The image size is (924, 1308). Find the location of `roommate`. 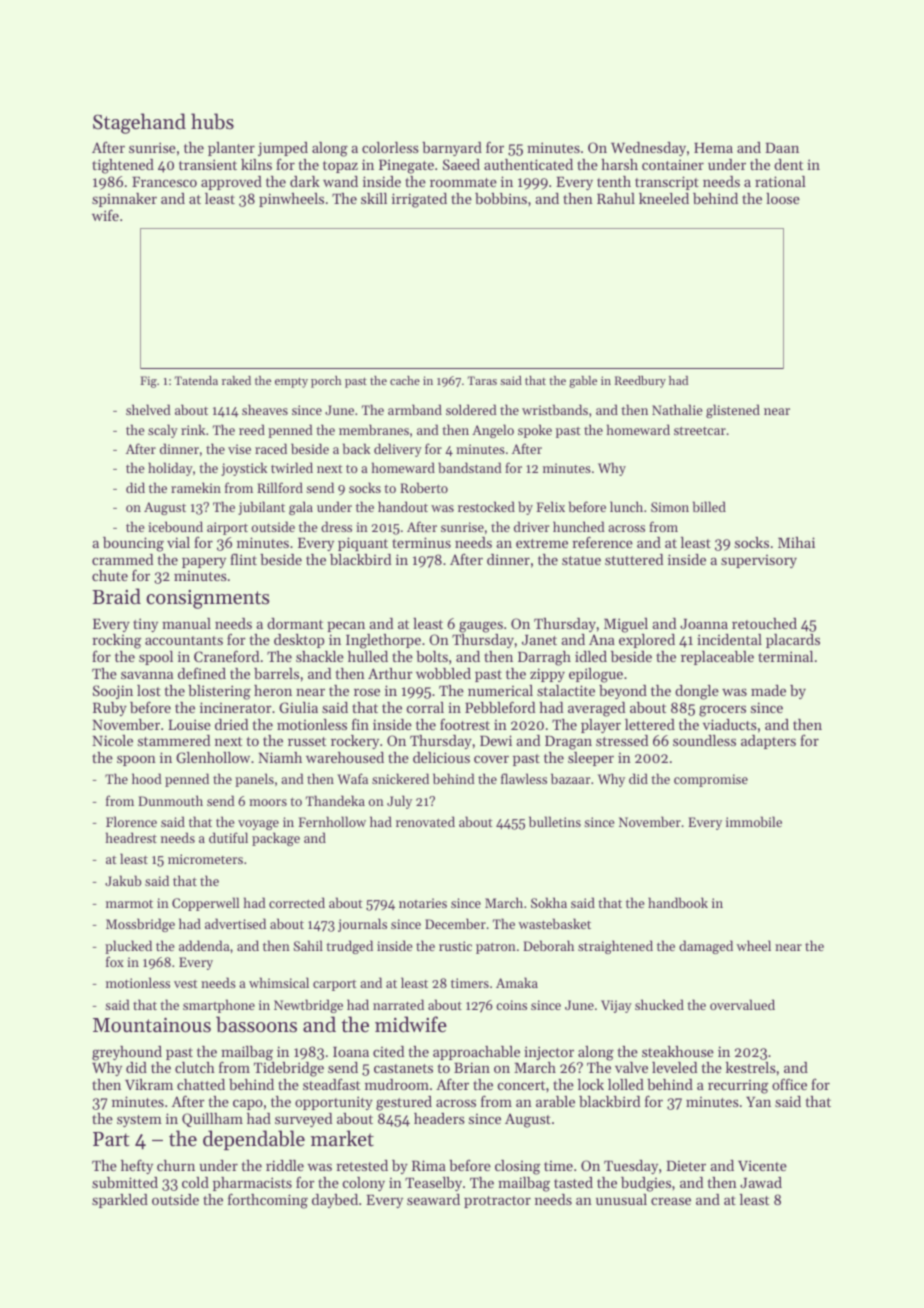

roommate is located at coordinates (463, 182).
